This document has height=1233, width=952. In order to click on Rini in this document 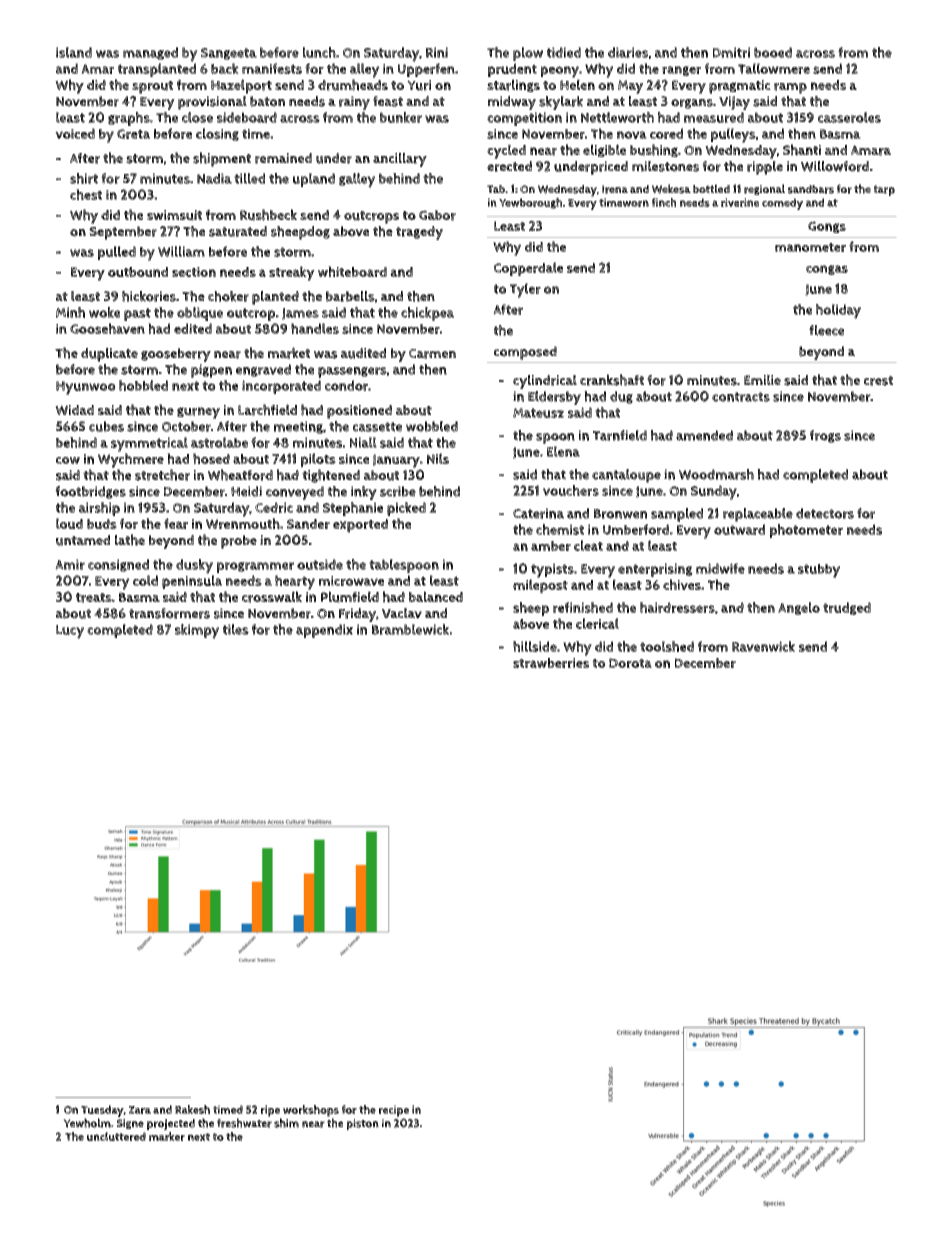, I will do `click(437, 52)`.
